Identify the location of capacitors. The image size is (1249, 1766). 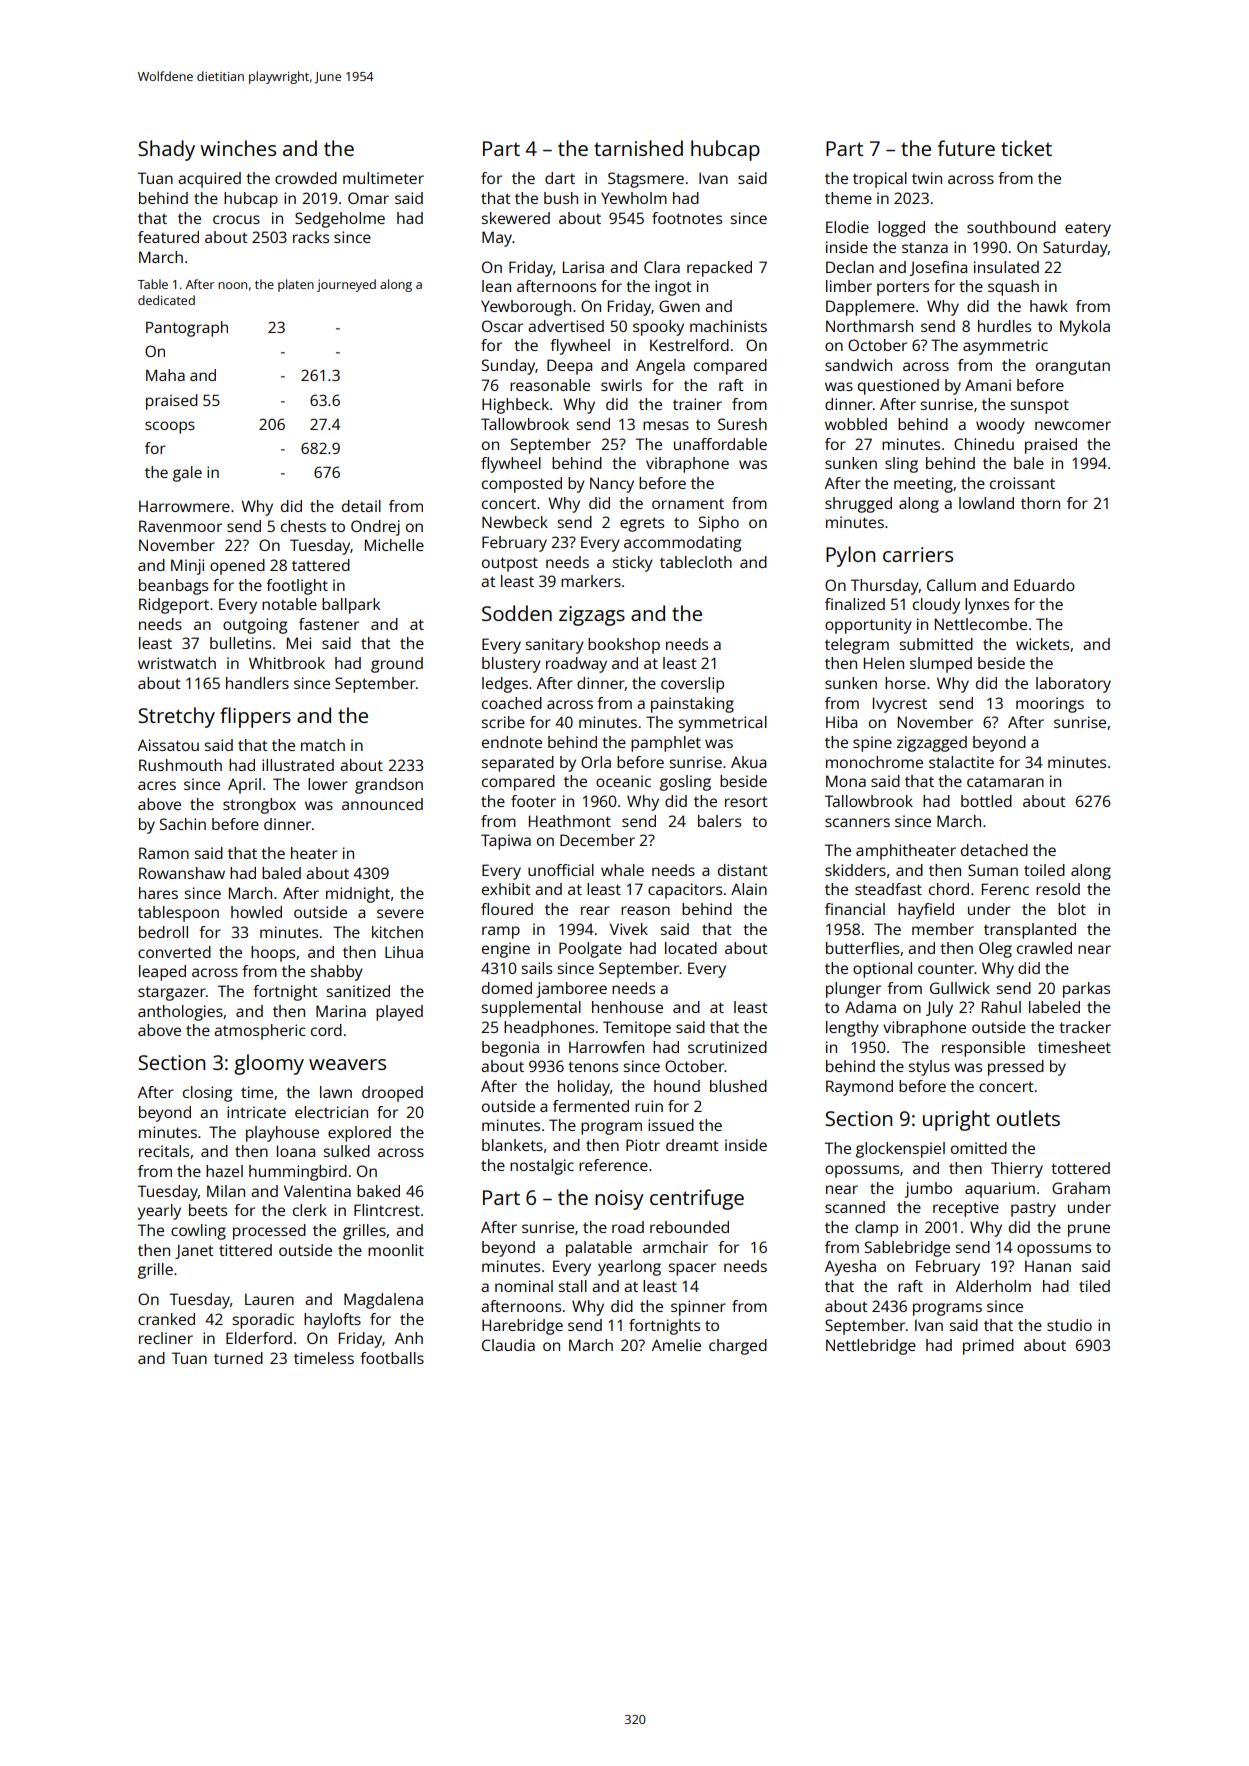
(685, 891).
